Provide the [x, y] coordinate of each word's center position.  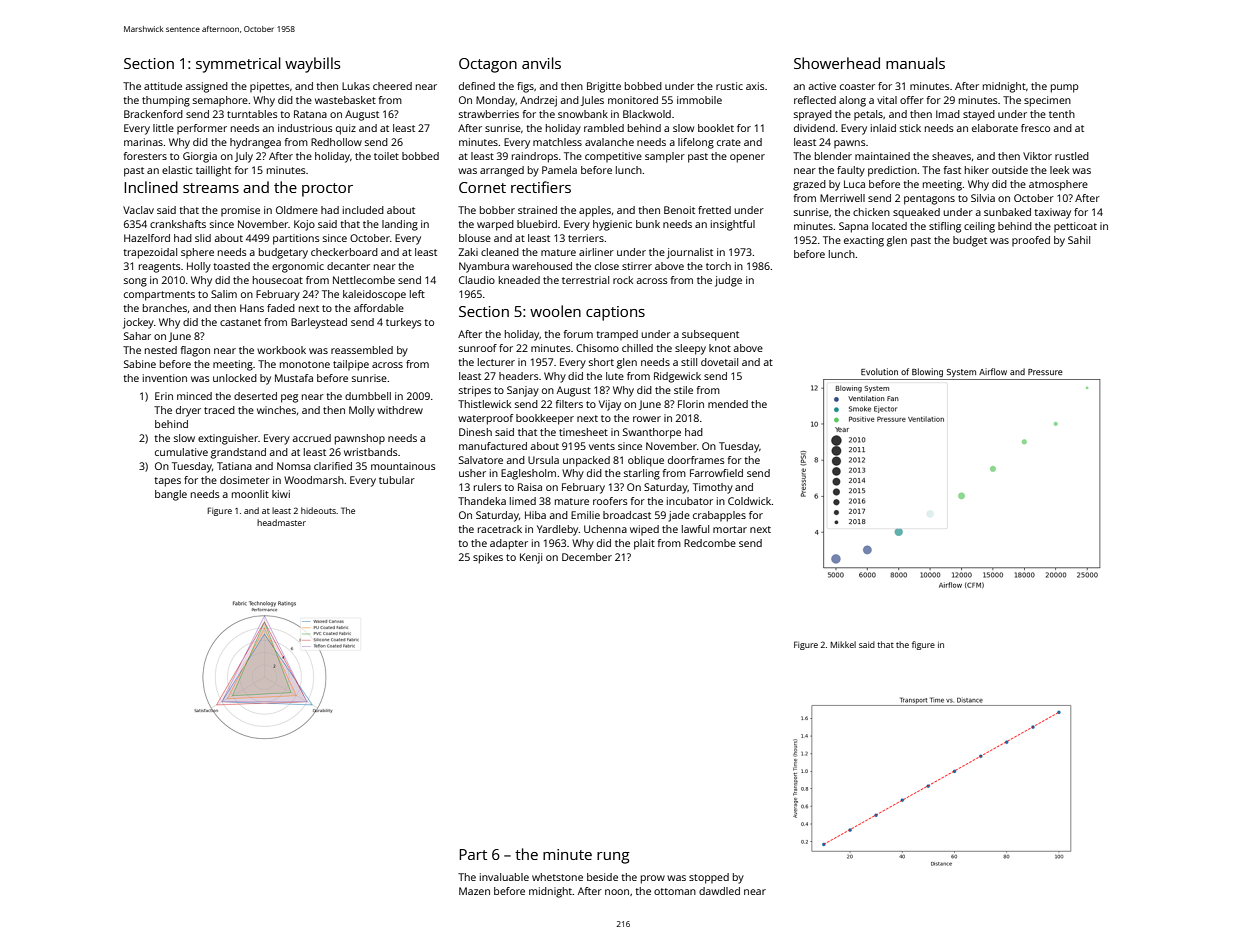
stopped [709, 878]
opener [747, 158]
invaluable [504, 877]
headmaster [281, 522]
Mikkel [843, 644]
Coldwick [750, 501]
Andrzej [538, 101]
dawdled [719, 891]
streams [211, 188]
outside [1010, 170]
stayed [979, 115]
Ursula [543, 460]
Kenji [531, 558]
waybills [312, 65]
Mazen [474, 891]
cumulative [181, 452]
